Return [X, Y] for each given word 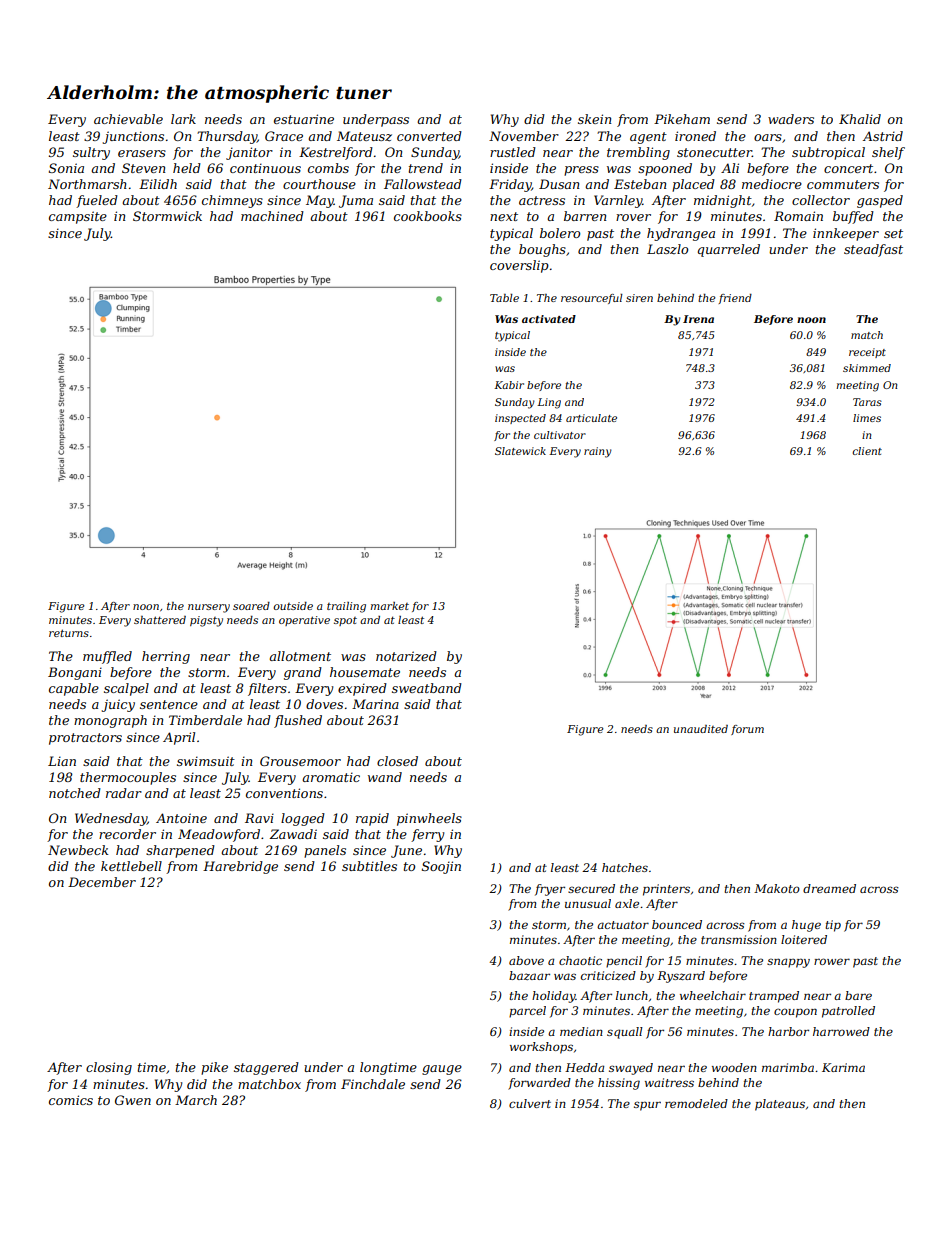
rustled [513, 152]
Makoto [777, 888]
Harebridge [240, 867]
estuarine [304, 119]
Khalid [860, 119]
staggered [266, 1068]
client [867, 451]
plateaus [780, 1105]
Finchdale [373, 1084]
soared [251, 606]
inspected [520, 419]
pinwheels [429, 819]
